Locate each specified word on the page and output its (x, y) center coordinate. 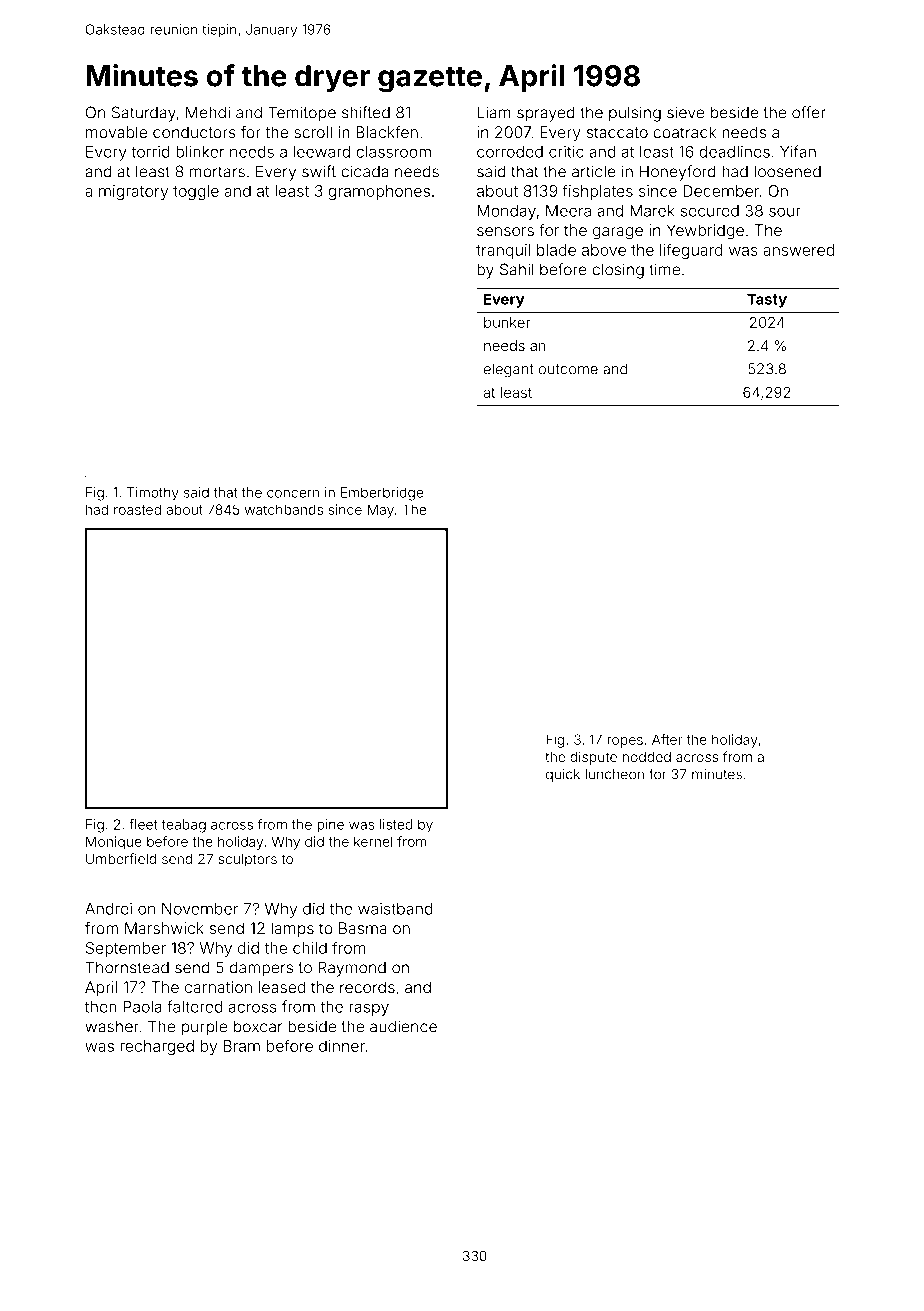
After (667, 739)
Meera (568, 211)
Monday (507, 212)
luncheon (614, 774)
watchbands (284, 509)
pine (330, 825)
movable (116, 132)
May (381, 511)
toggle (196, 192)
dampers (261, 969)
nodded (647, 757)
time (664, 269)
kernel (373, 841)
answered (798, 250)
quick (563, 775)
